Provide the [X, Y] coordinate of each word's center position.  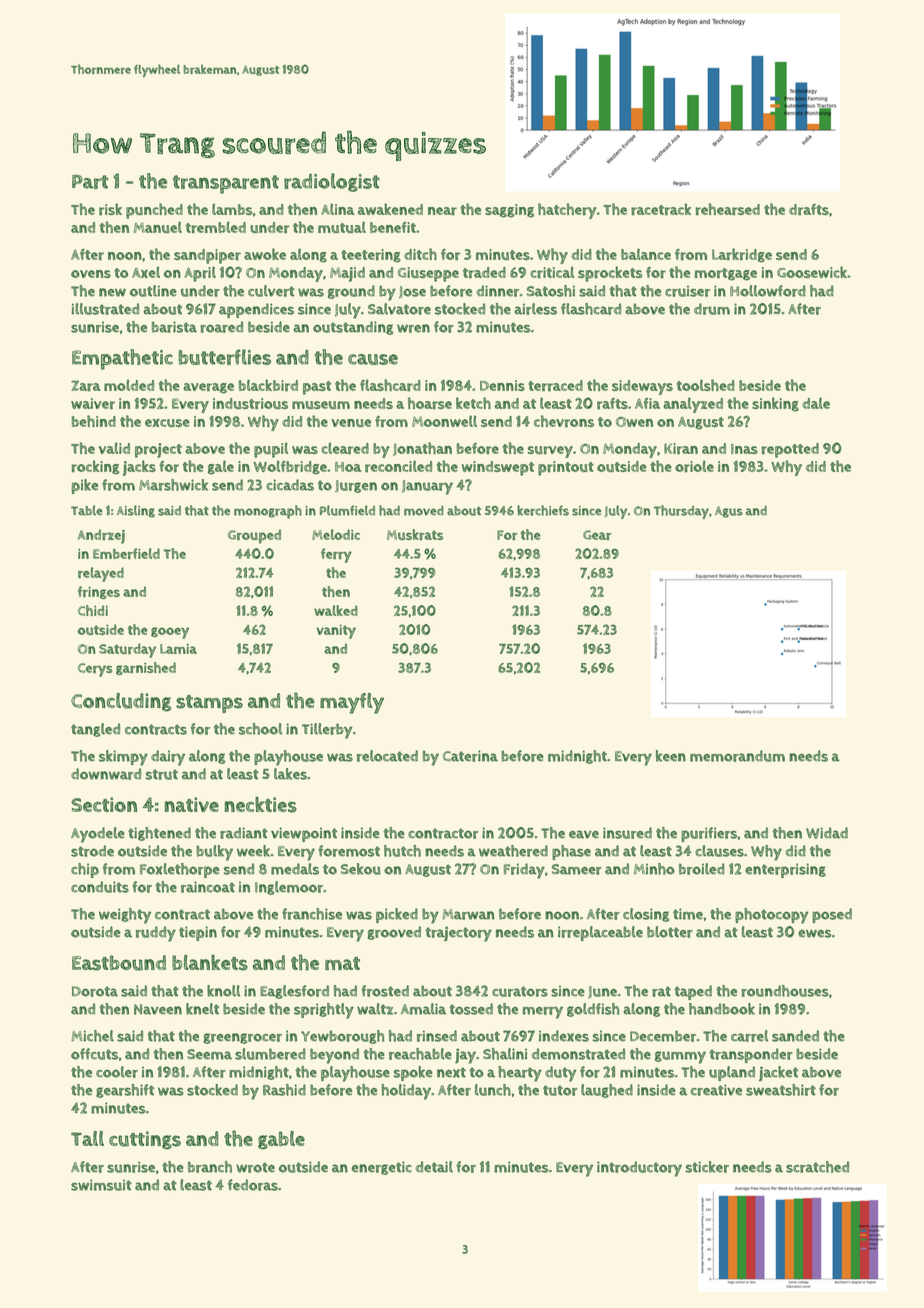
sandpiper [207, 256]
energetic [382, 1168]
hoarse [430, 403]
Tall [87, 1138]
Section [104, 804]
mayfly [352, 703]
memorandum [737, 756]
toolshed [706, 385]
